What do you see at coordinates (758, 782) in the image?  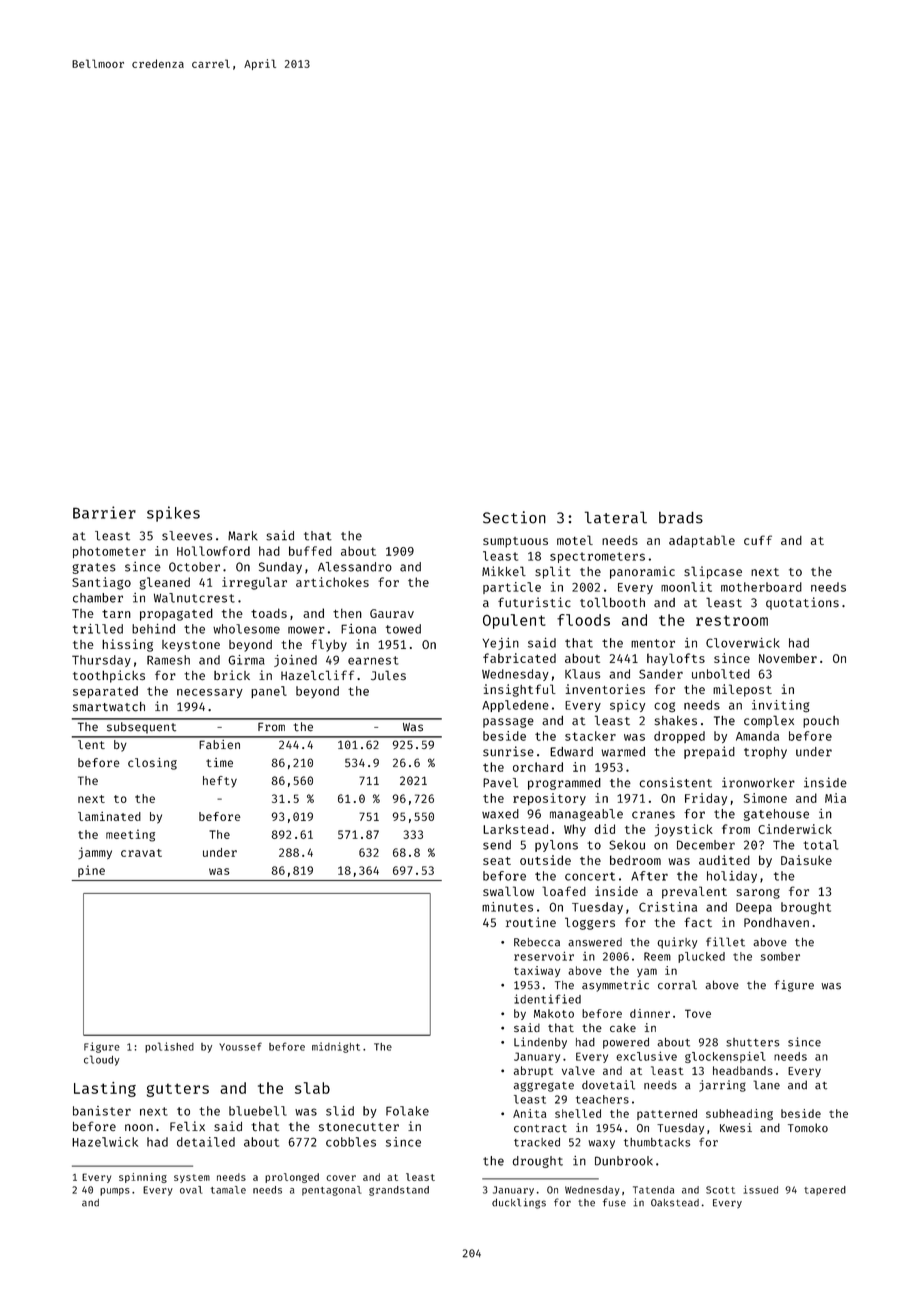 I see `ironworker` at bounding box center [758, 782].
